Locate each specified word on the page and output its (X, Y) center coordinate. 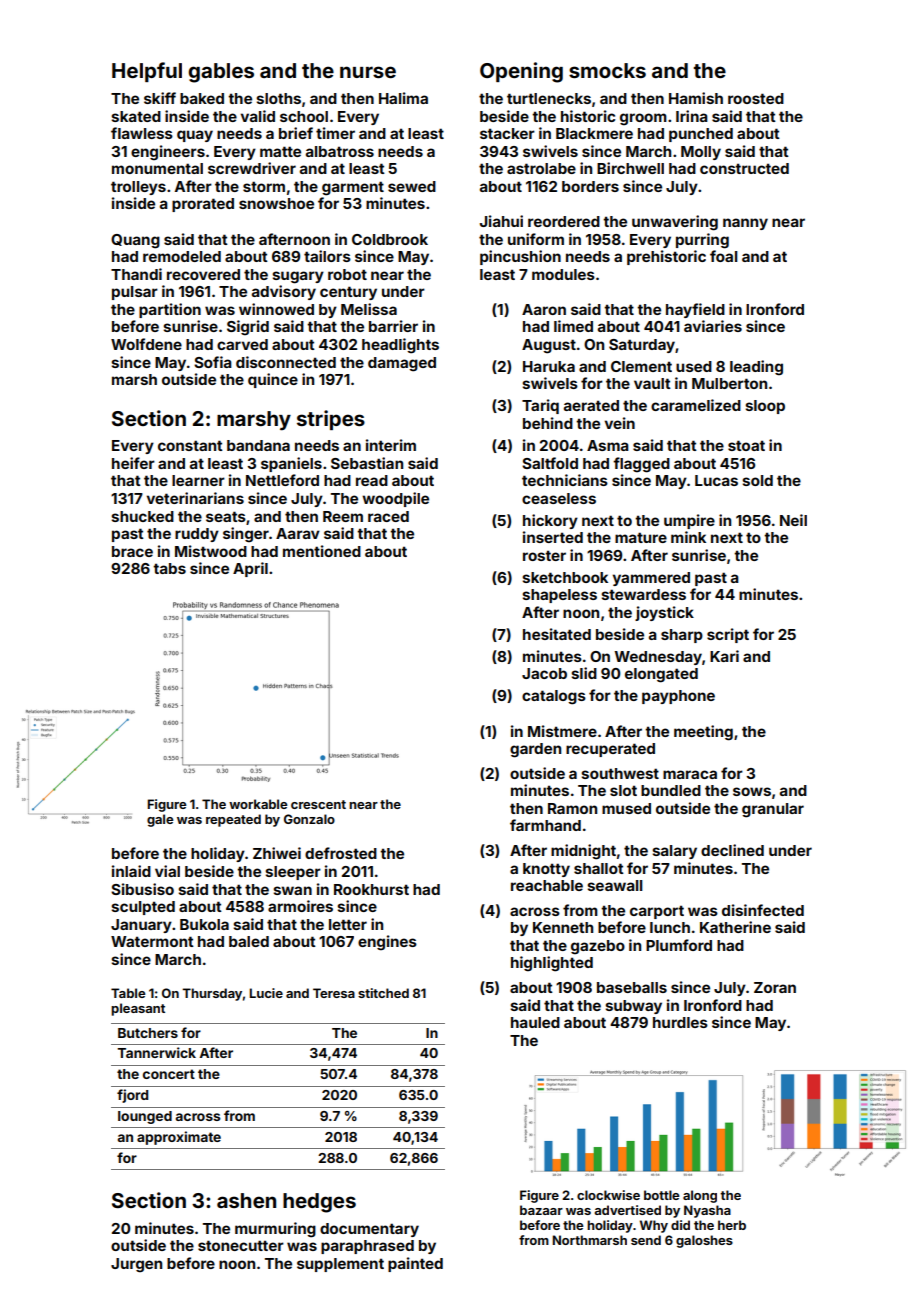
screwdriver (252, 168)
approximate (179, 1138)
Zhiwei (277, 853)
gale (160, 820)
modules (563, 274)
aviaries (713, 326)
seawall (614, 885)
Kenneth (563, 927)
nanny (745, 224)
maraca (690, 774)
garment (353, 188)
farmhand (545, 825)
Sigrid (248, 328)
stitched (383, 993)
